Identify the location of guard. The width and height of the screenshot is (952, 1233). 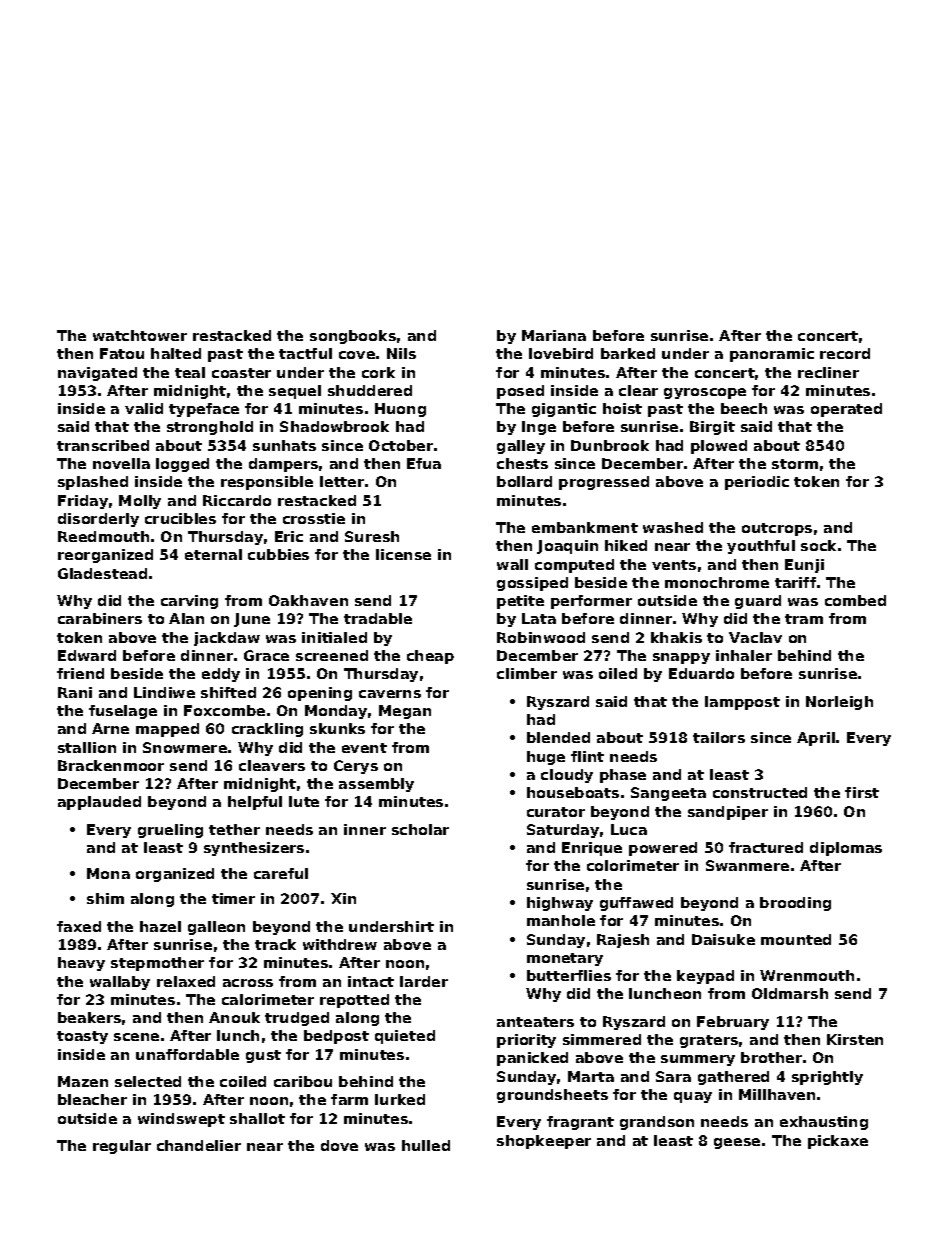
(758, 602).
